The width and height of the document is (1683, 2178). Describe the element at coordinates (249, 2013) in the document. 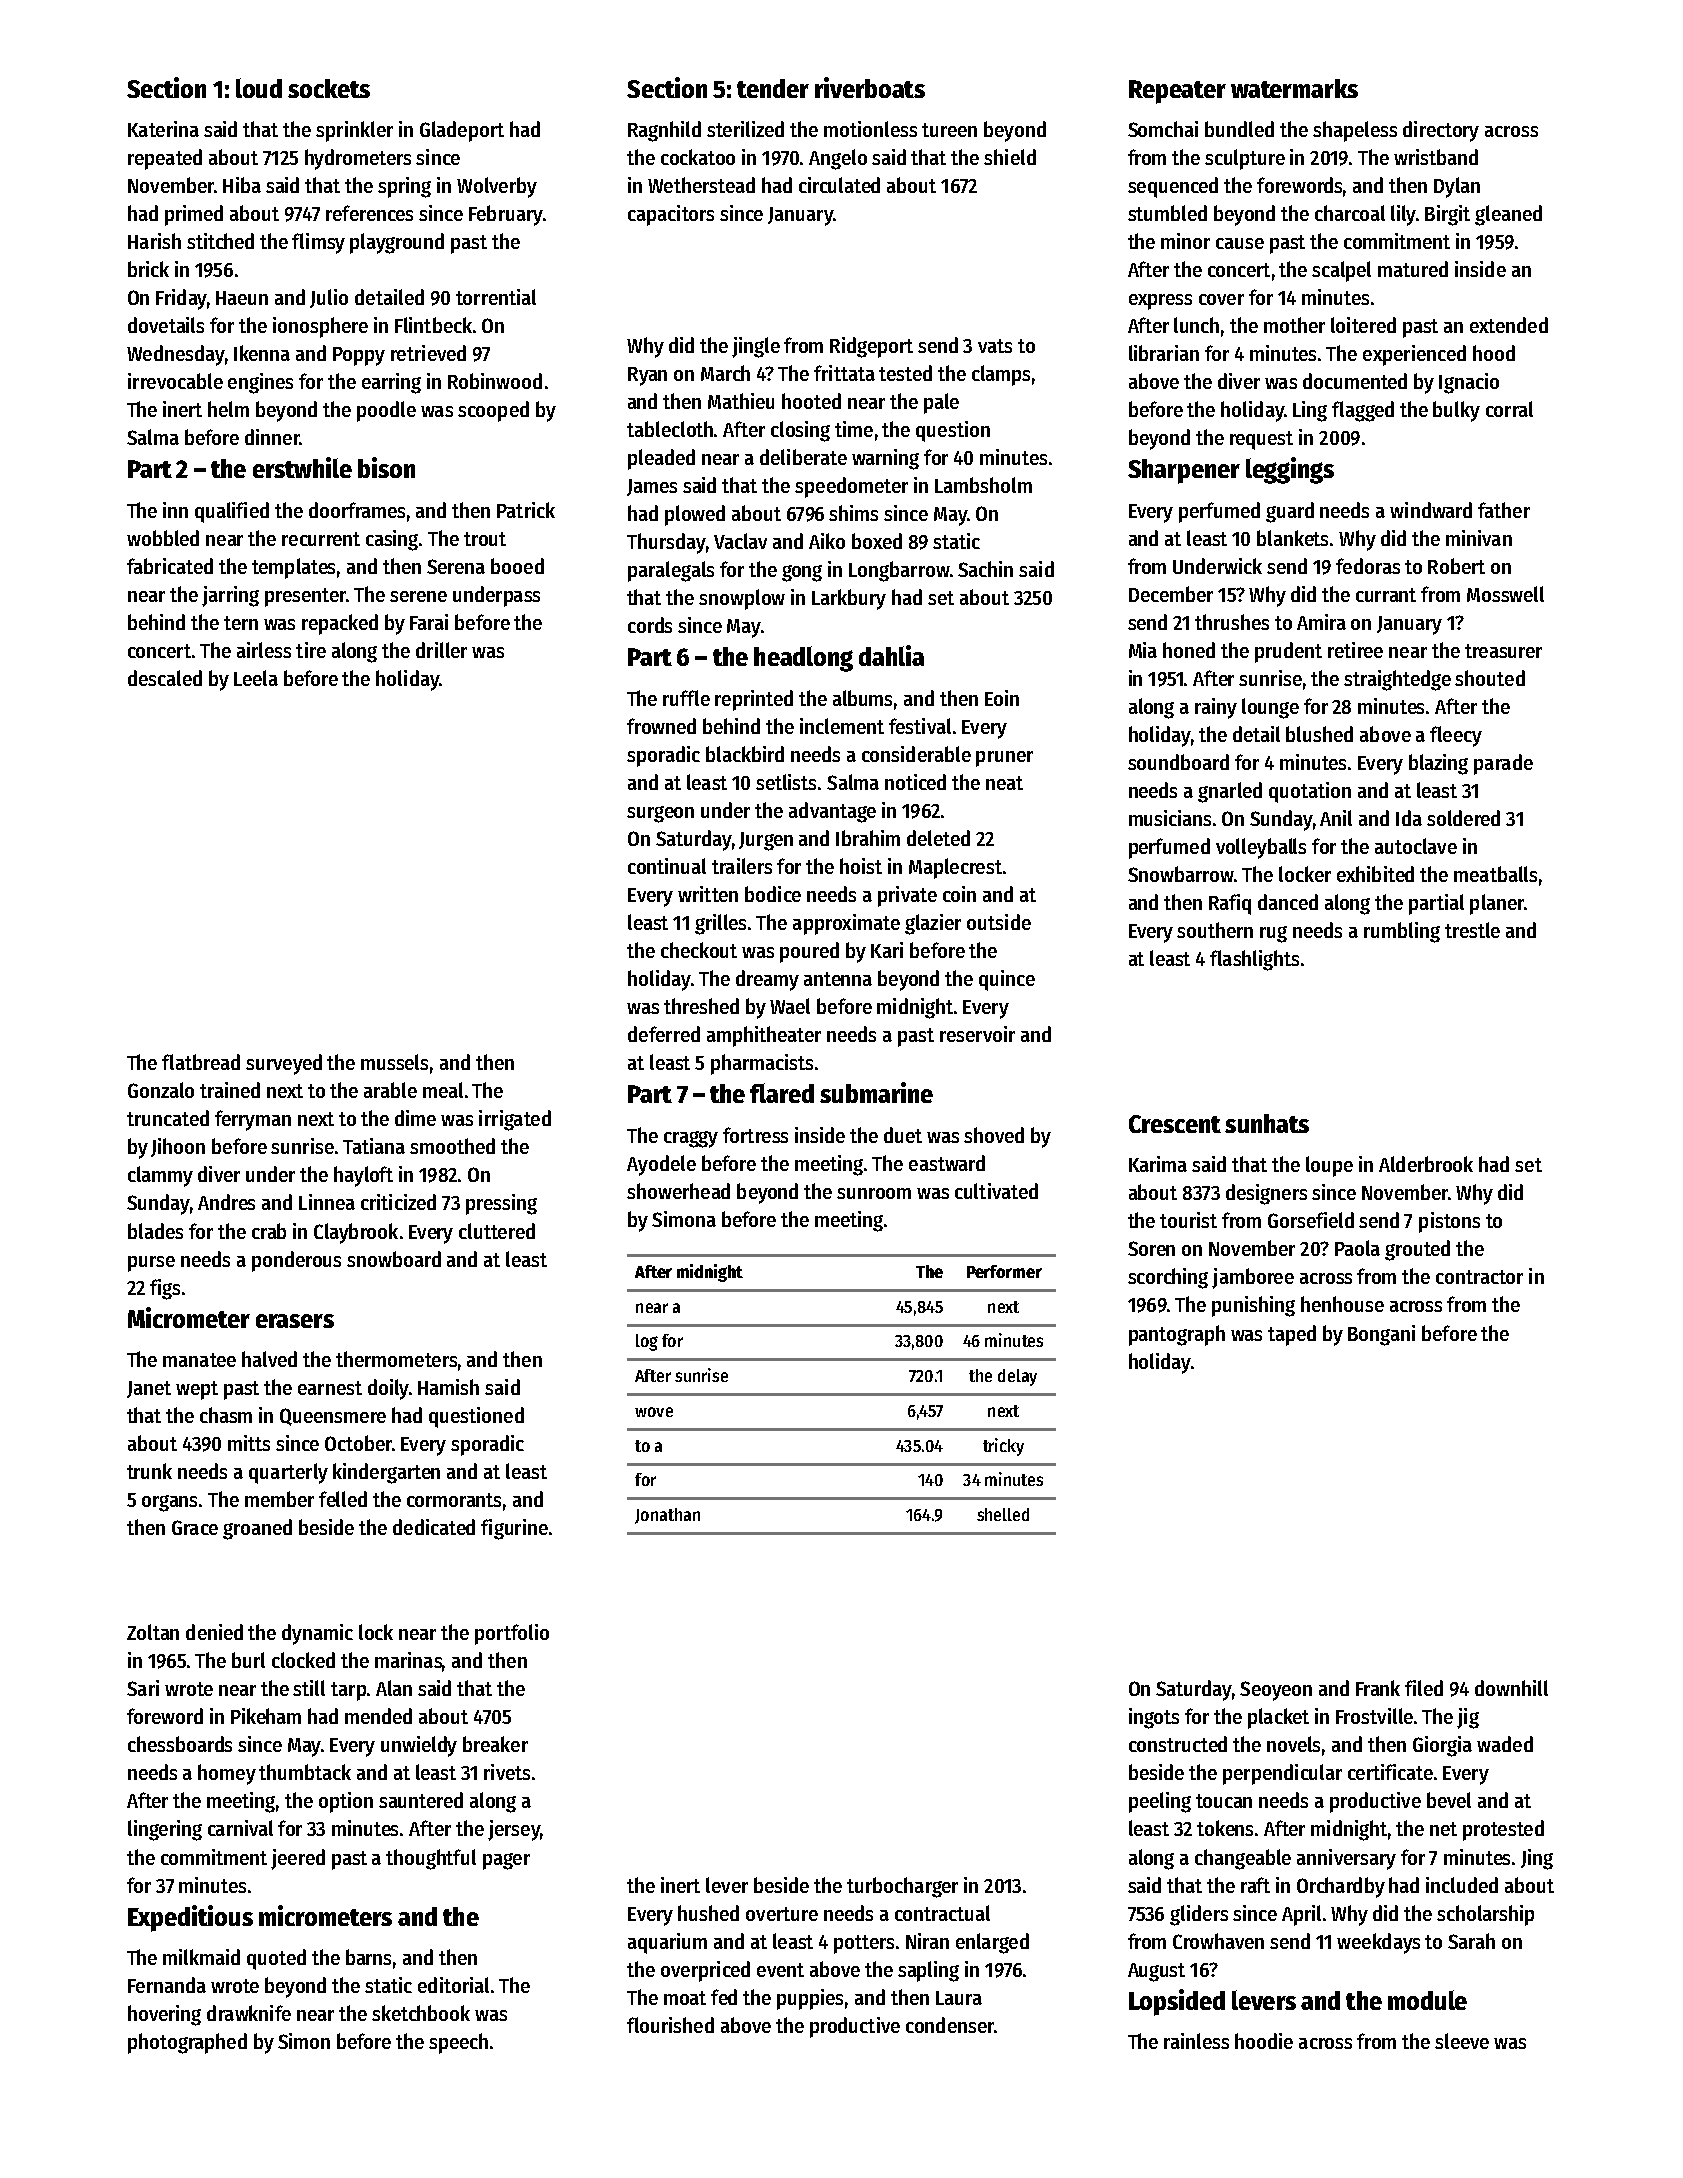

I see `drawknife` at that location.
